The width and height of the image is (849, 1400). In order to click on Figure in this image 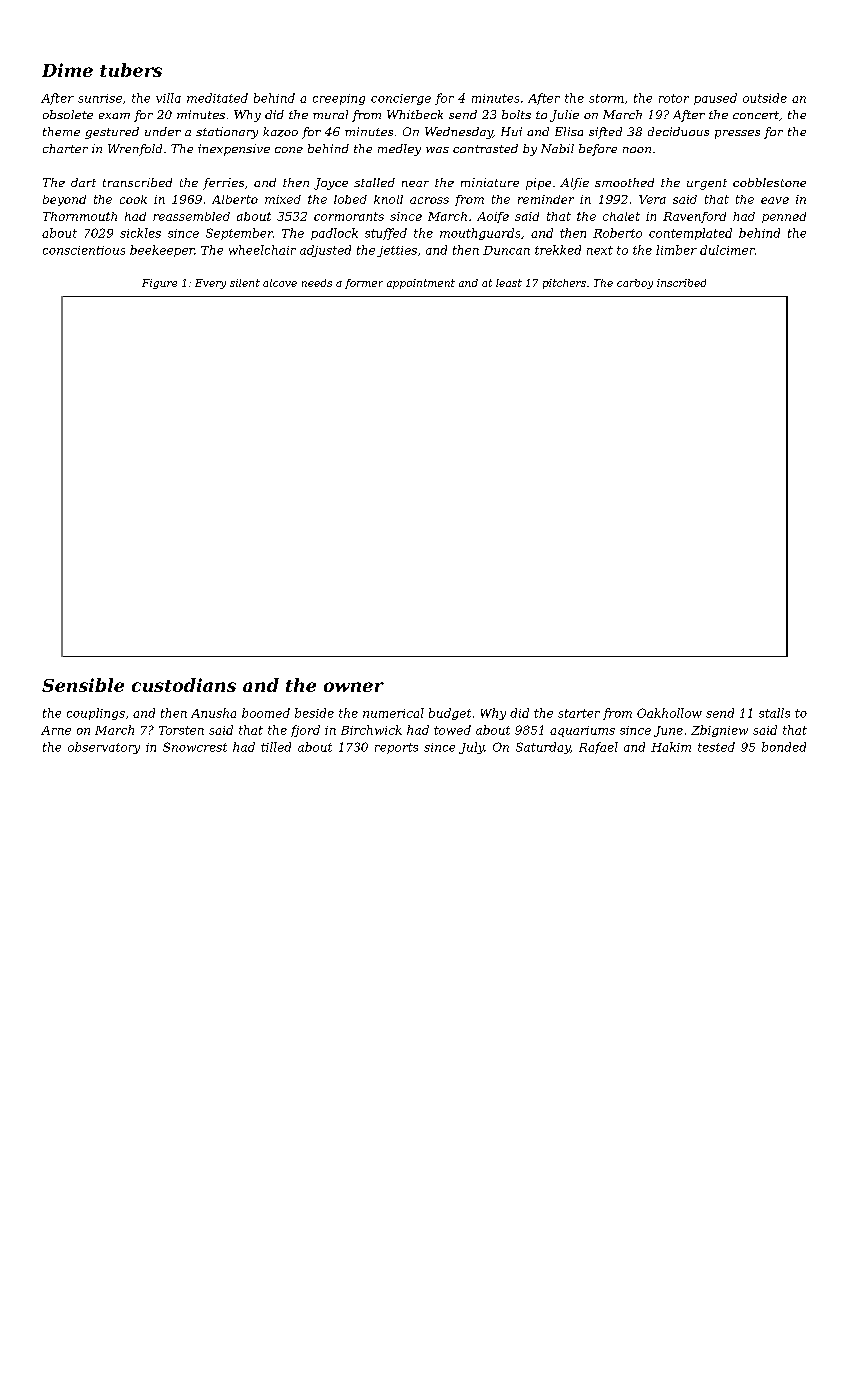, I will do `click(159, 284)`.
